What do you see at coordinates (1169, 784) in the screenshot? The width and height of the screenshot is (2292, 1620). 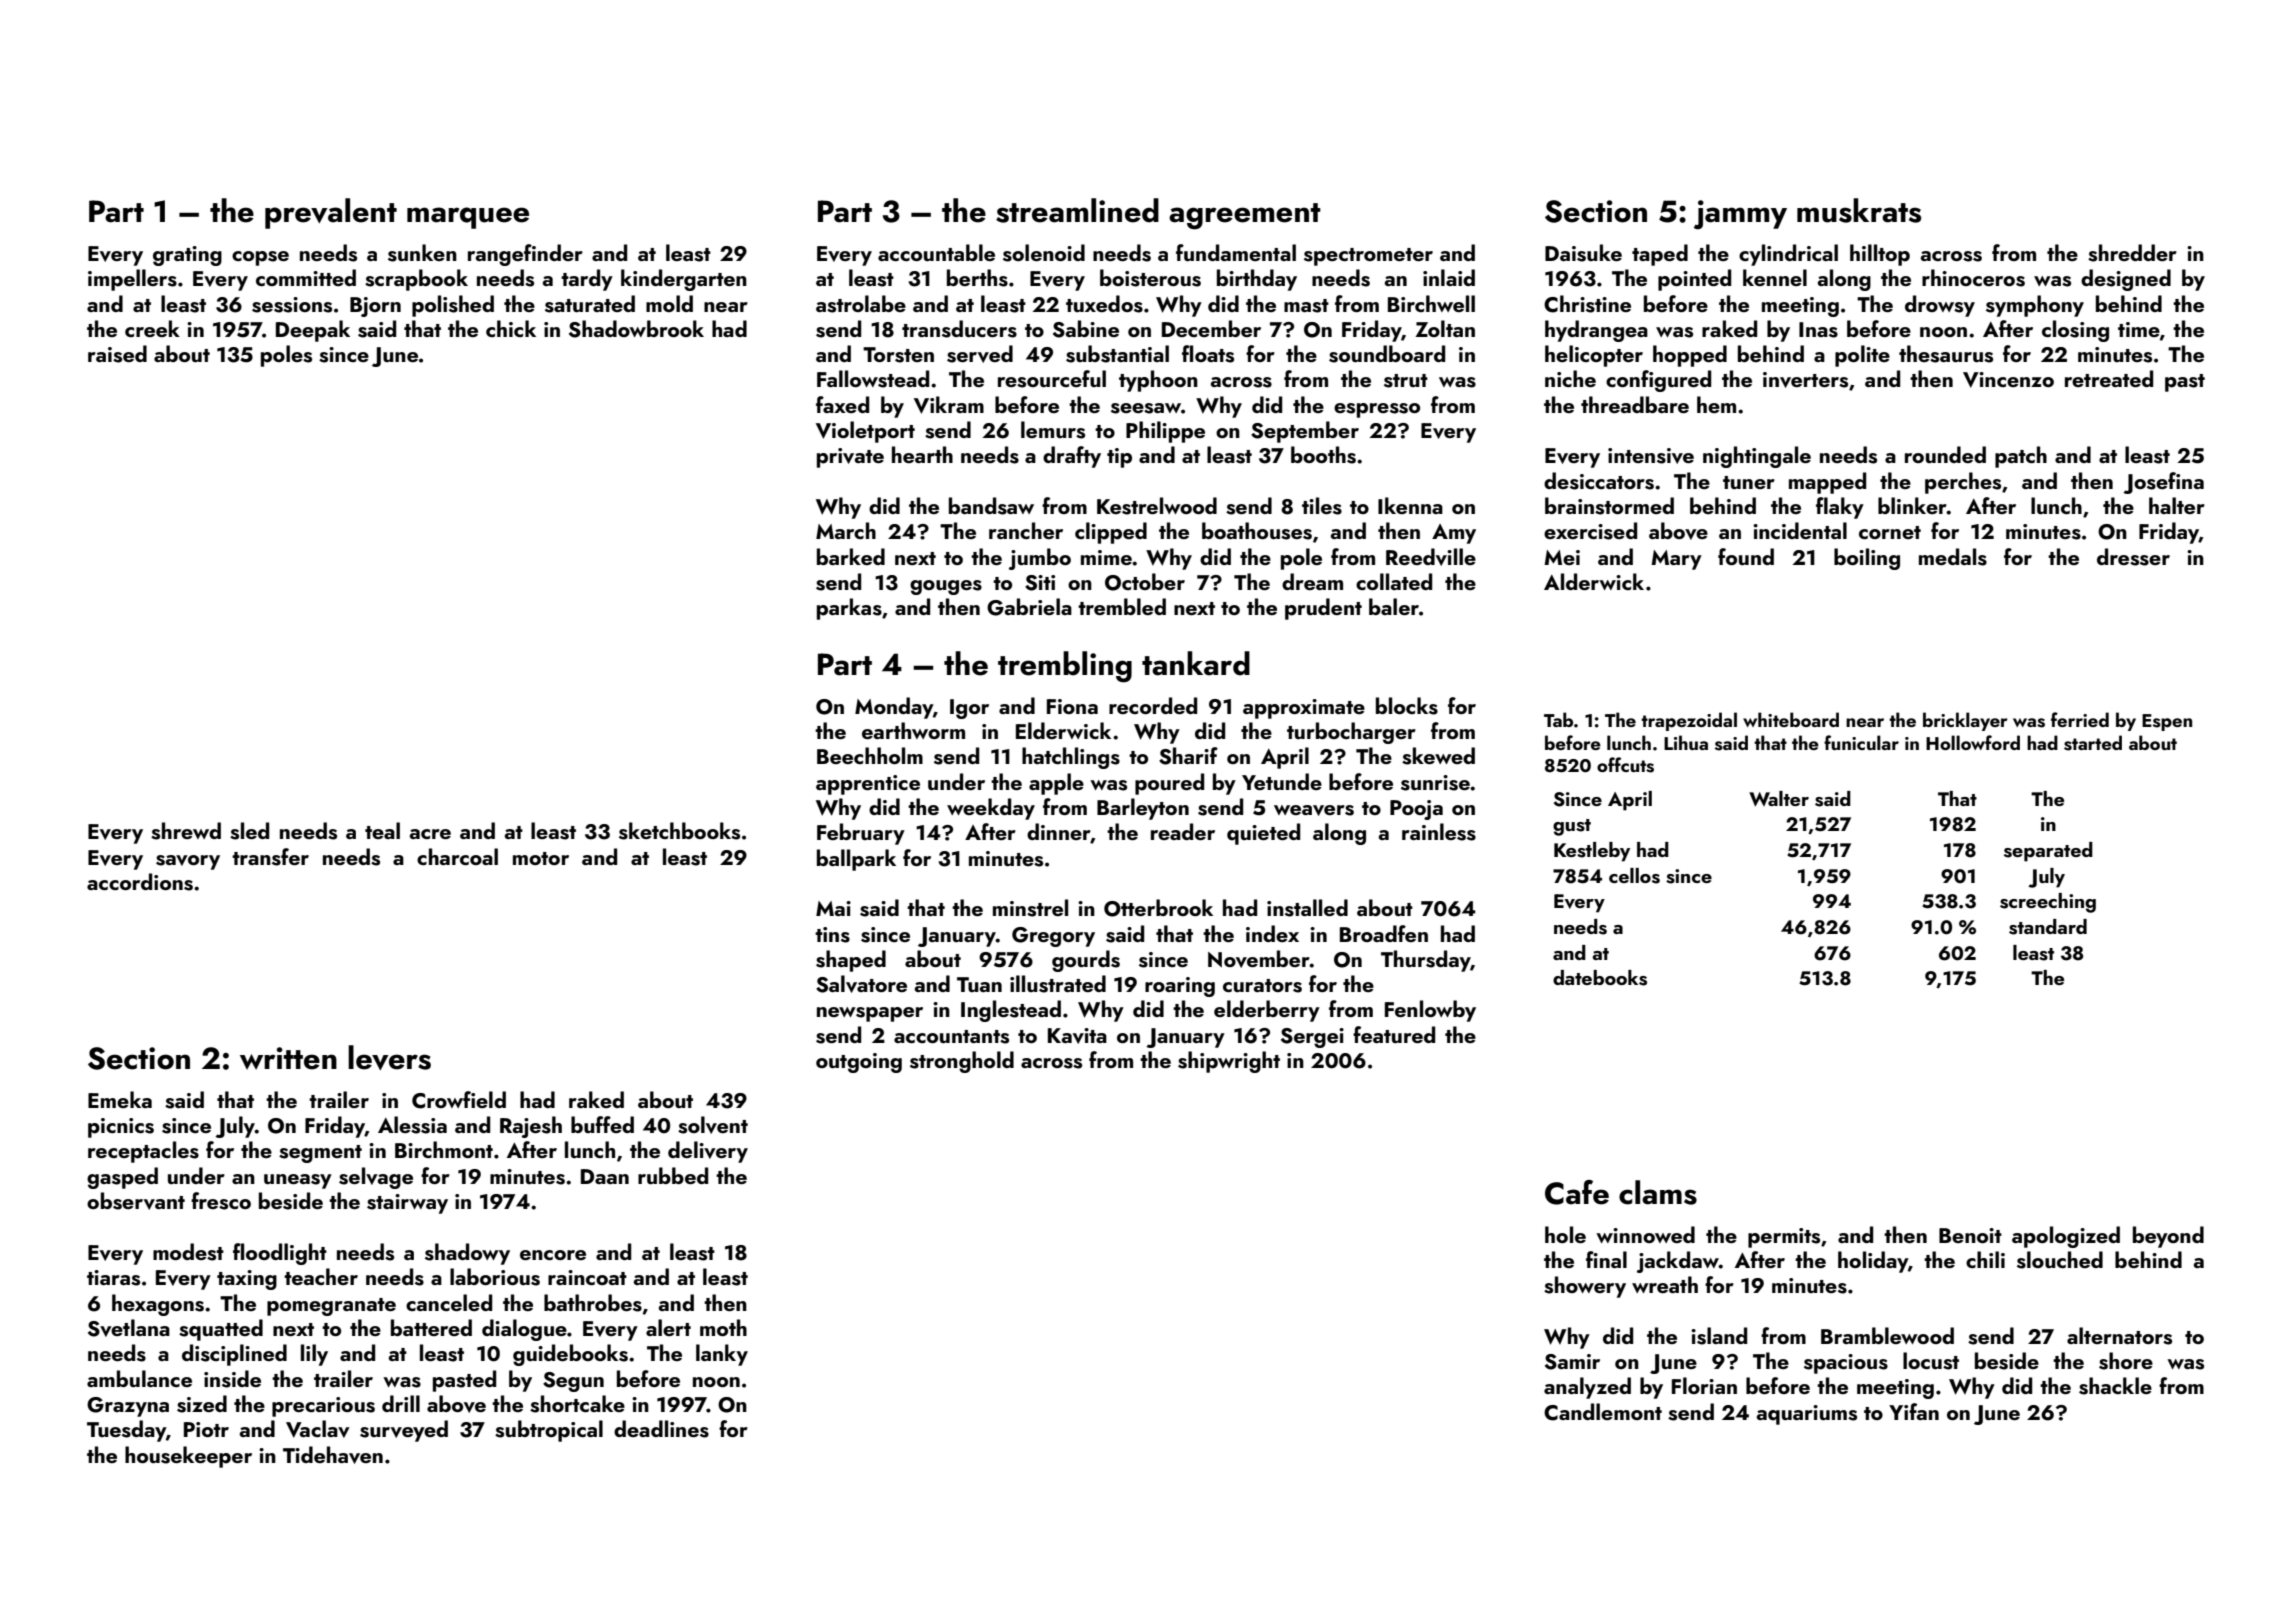 I see `poured` at bounding box center [1169, 784].
